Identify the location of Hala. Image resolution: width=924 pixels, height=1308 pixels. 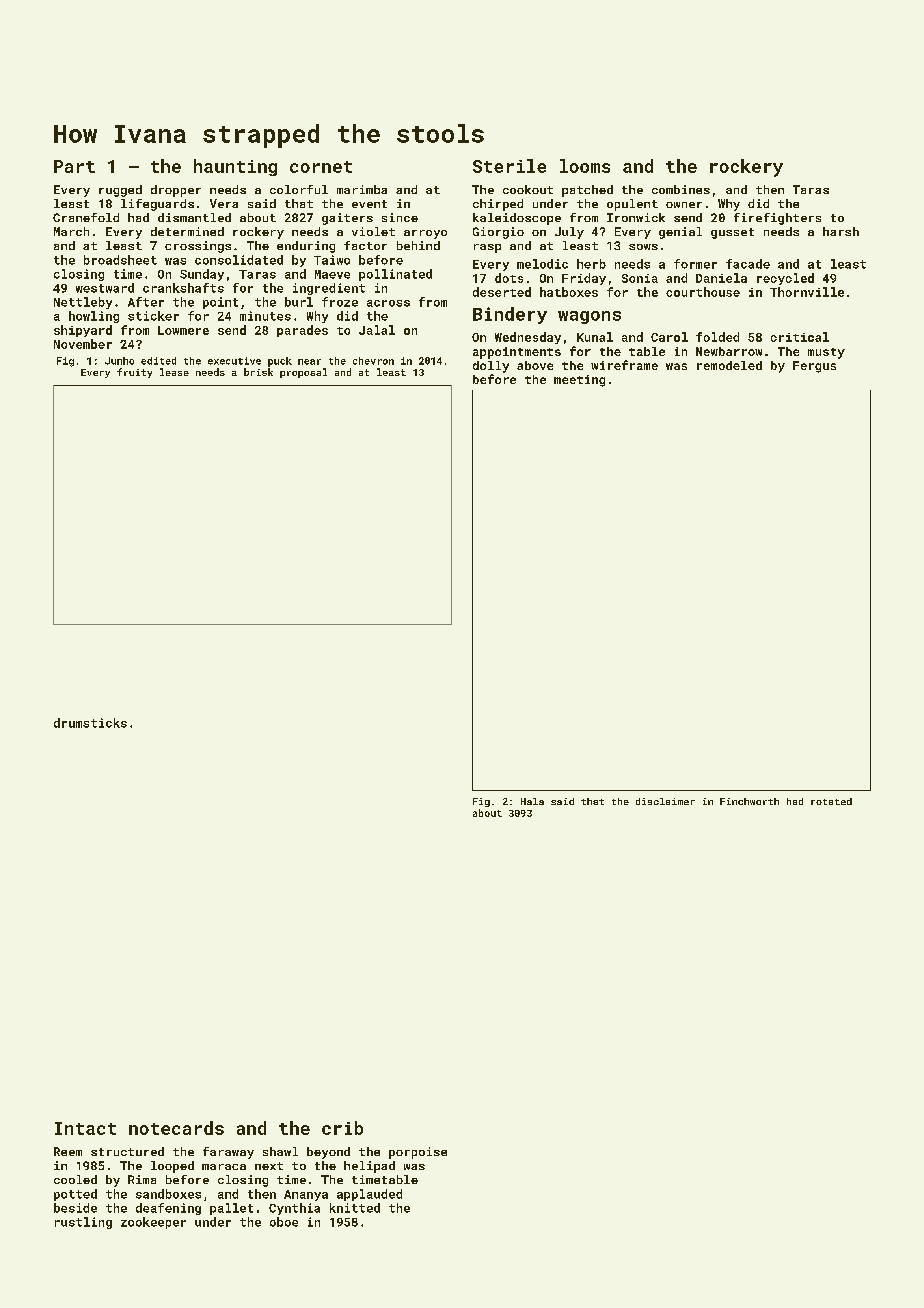
(532, 801).
